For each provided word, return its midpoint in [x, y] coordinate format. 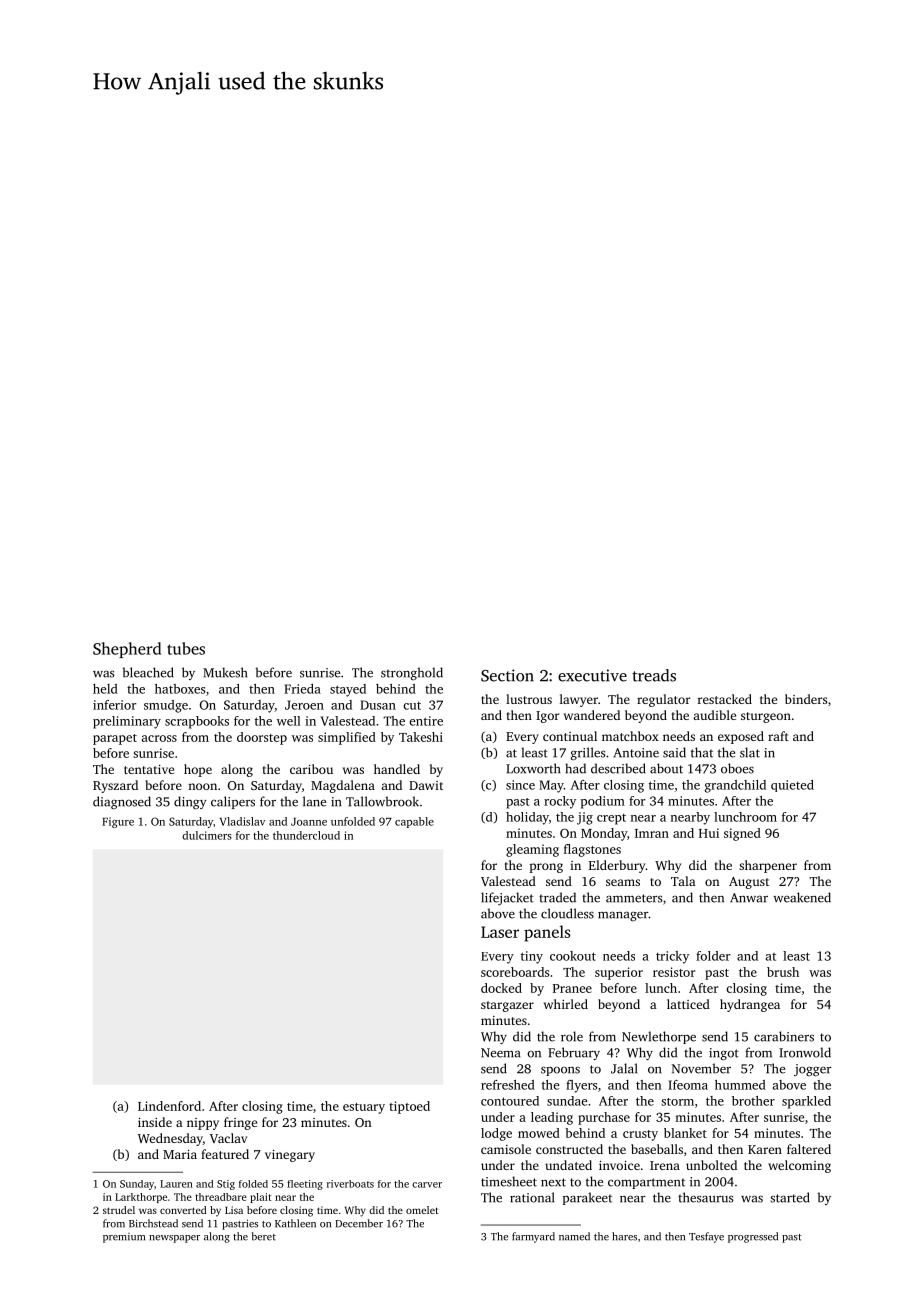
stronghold [412, 673]
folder [713, 956]
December [359, 1223]
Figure [118, 822]
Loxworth [533, 768]
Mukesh [225, 672]
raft [778, 736]
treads [654, 675]
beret [264, 1236]
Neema [500, 1053]
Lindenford [169, 1106]
